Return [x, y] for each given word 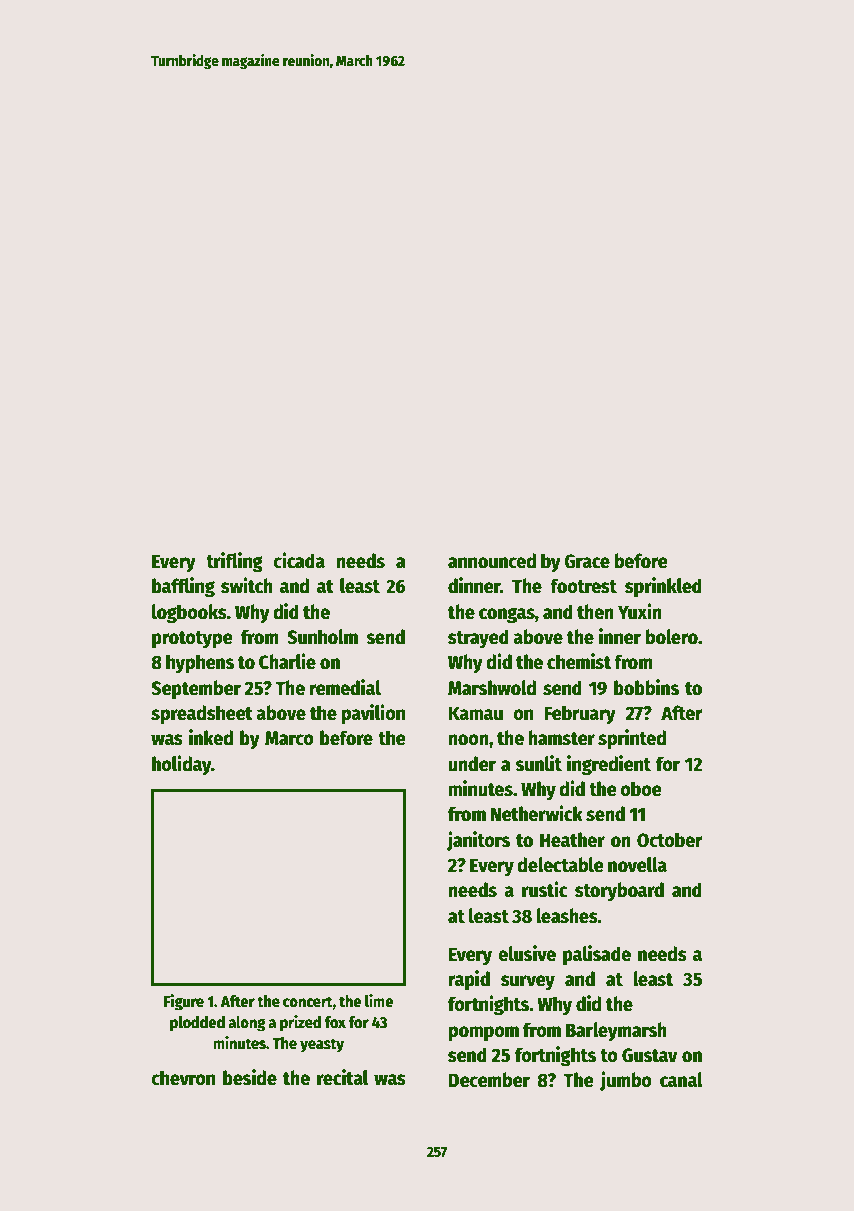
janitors [478, 841]
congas [507, 615]
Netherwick [537, 813]
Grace [587, 561]
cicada [299, 560]
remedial [345, 687]
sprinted [632, 739]
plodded [197, 1024]
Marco [289, 738]
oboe [641, 789]
